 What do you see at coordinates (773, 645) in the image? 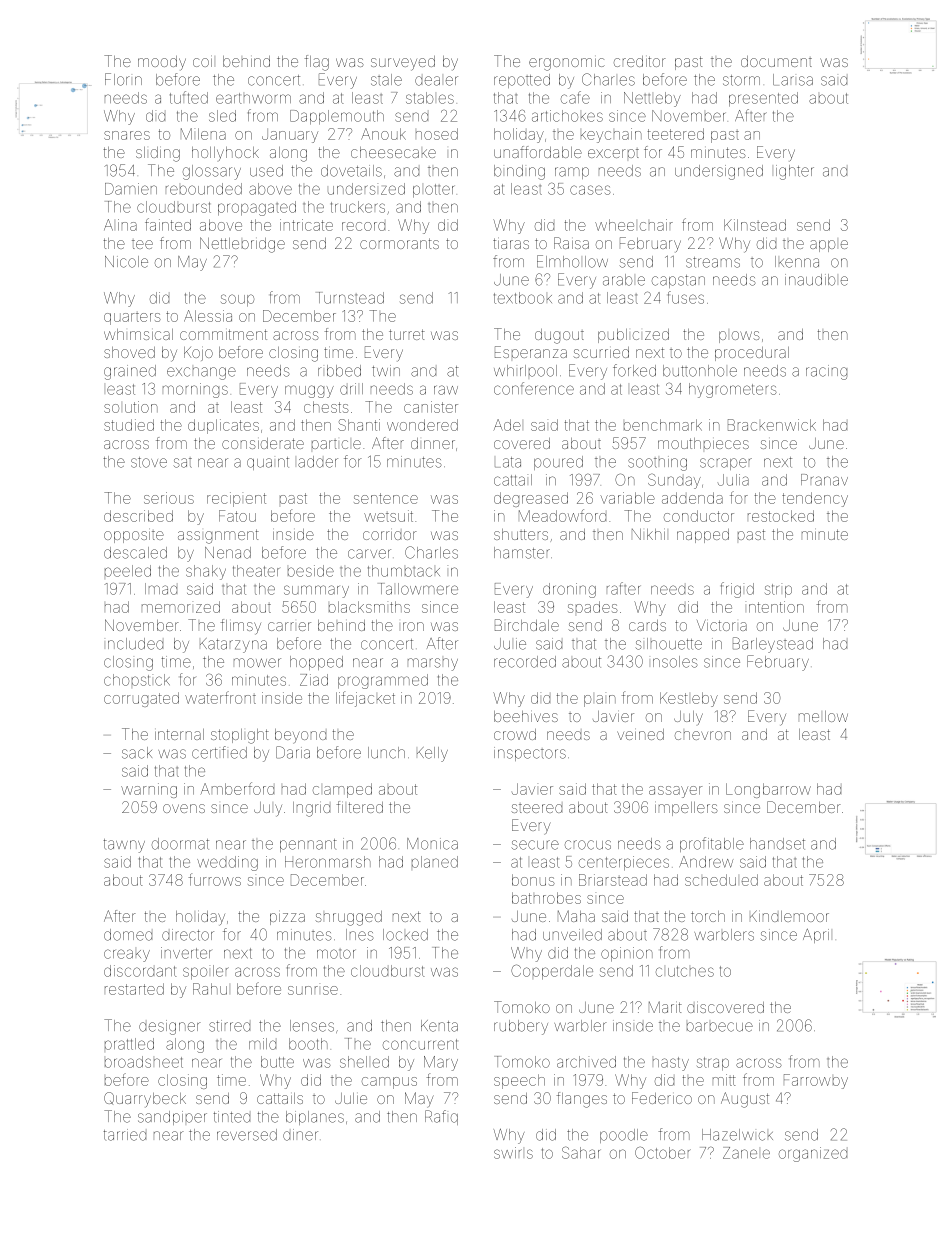
I see `Barleystead` at bounding box center [773, 645].
